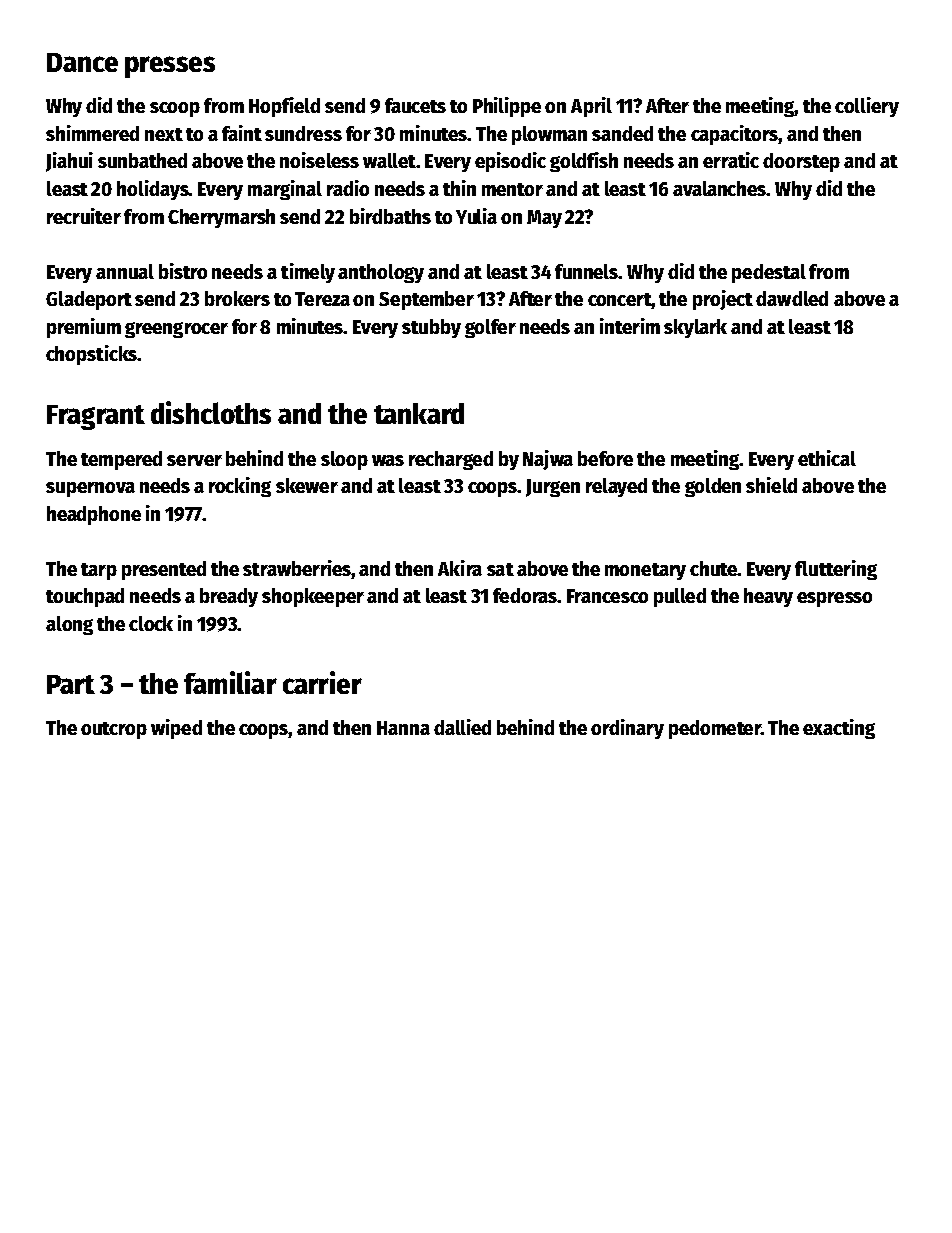 Image resolution: width=952 pixels, height=1233 pixels. What do you see at coordinates (125, 271) in the screenshot?
I see `annual` at bounding box center [125, 271].
